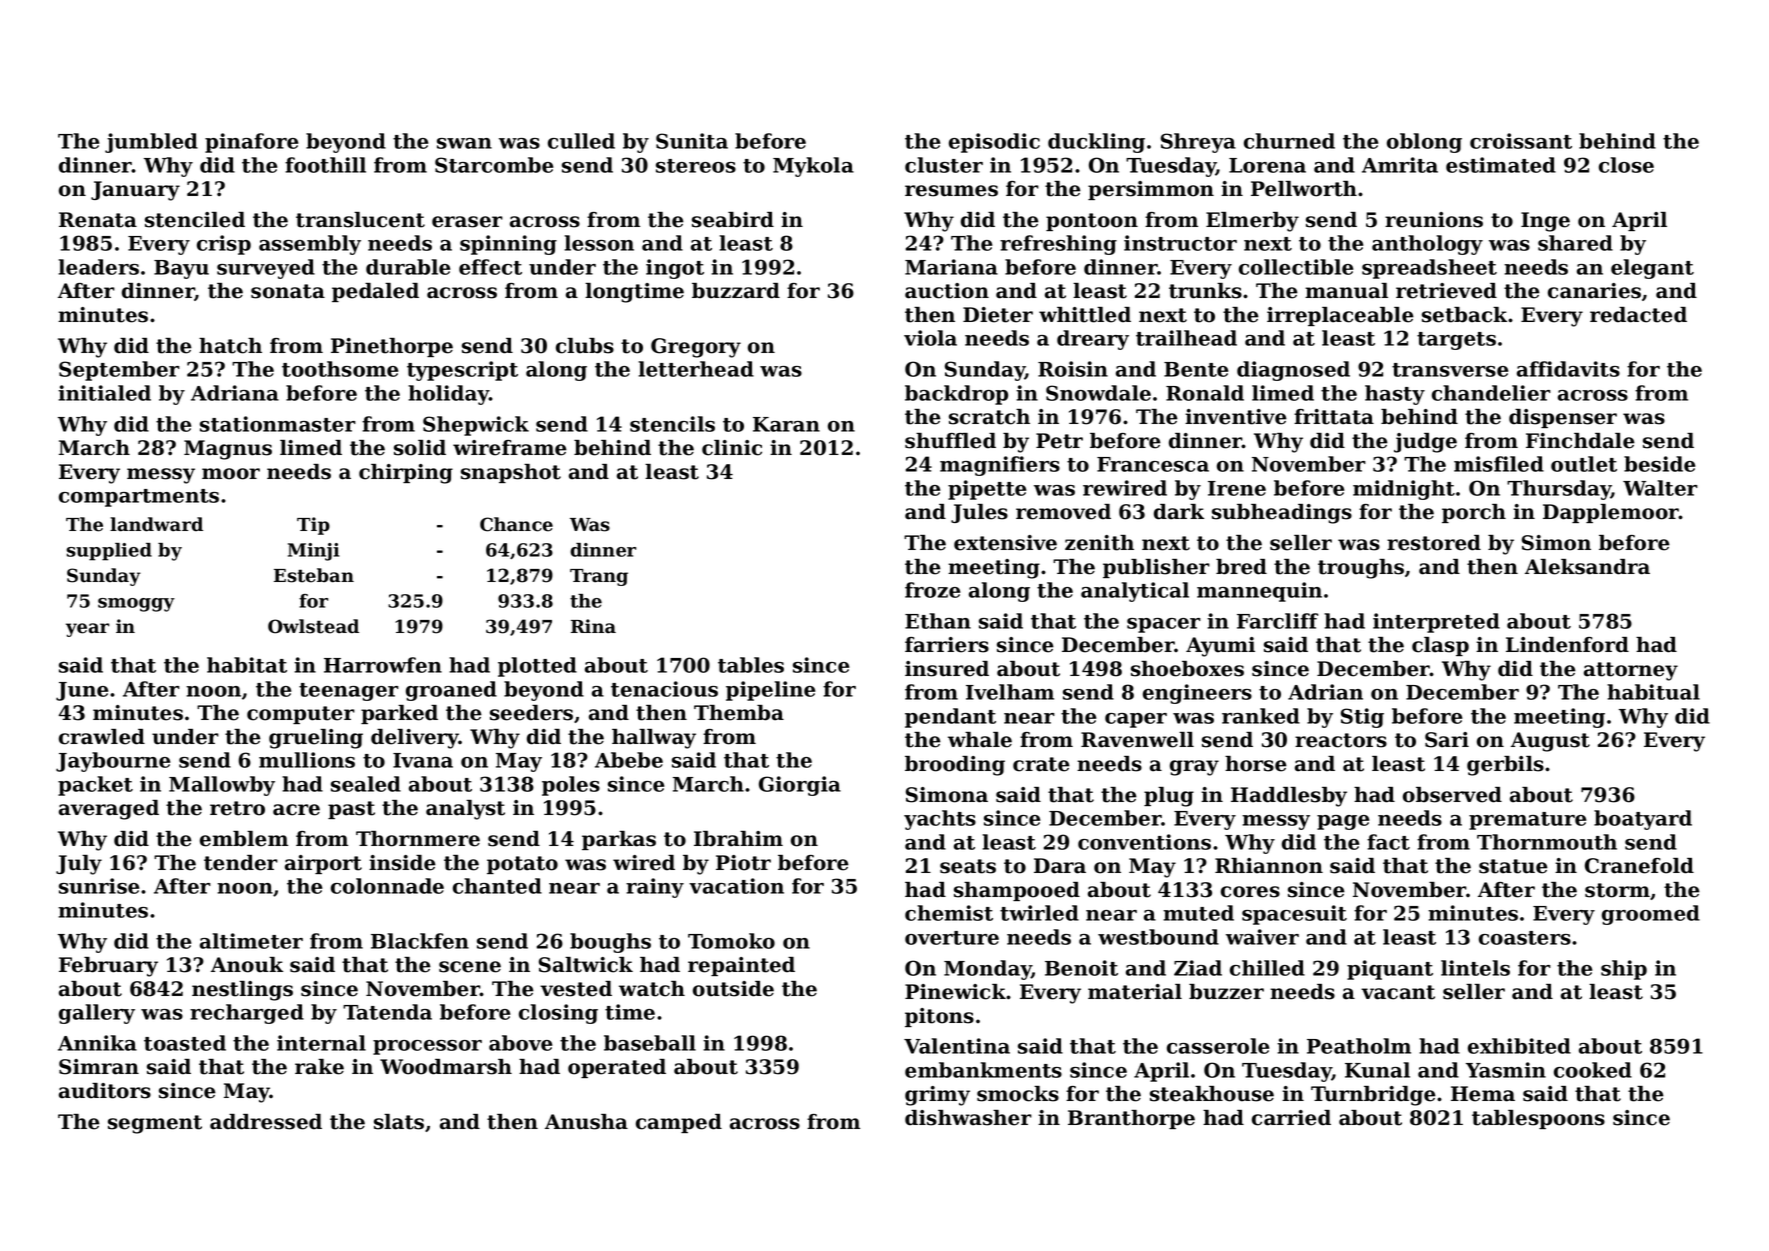  I want to click on initialed, so click(104, 393).
